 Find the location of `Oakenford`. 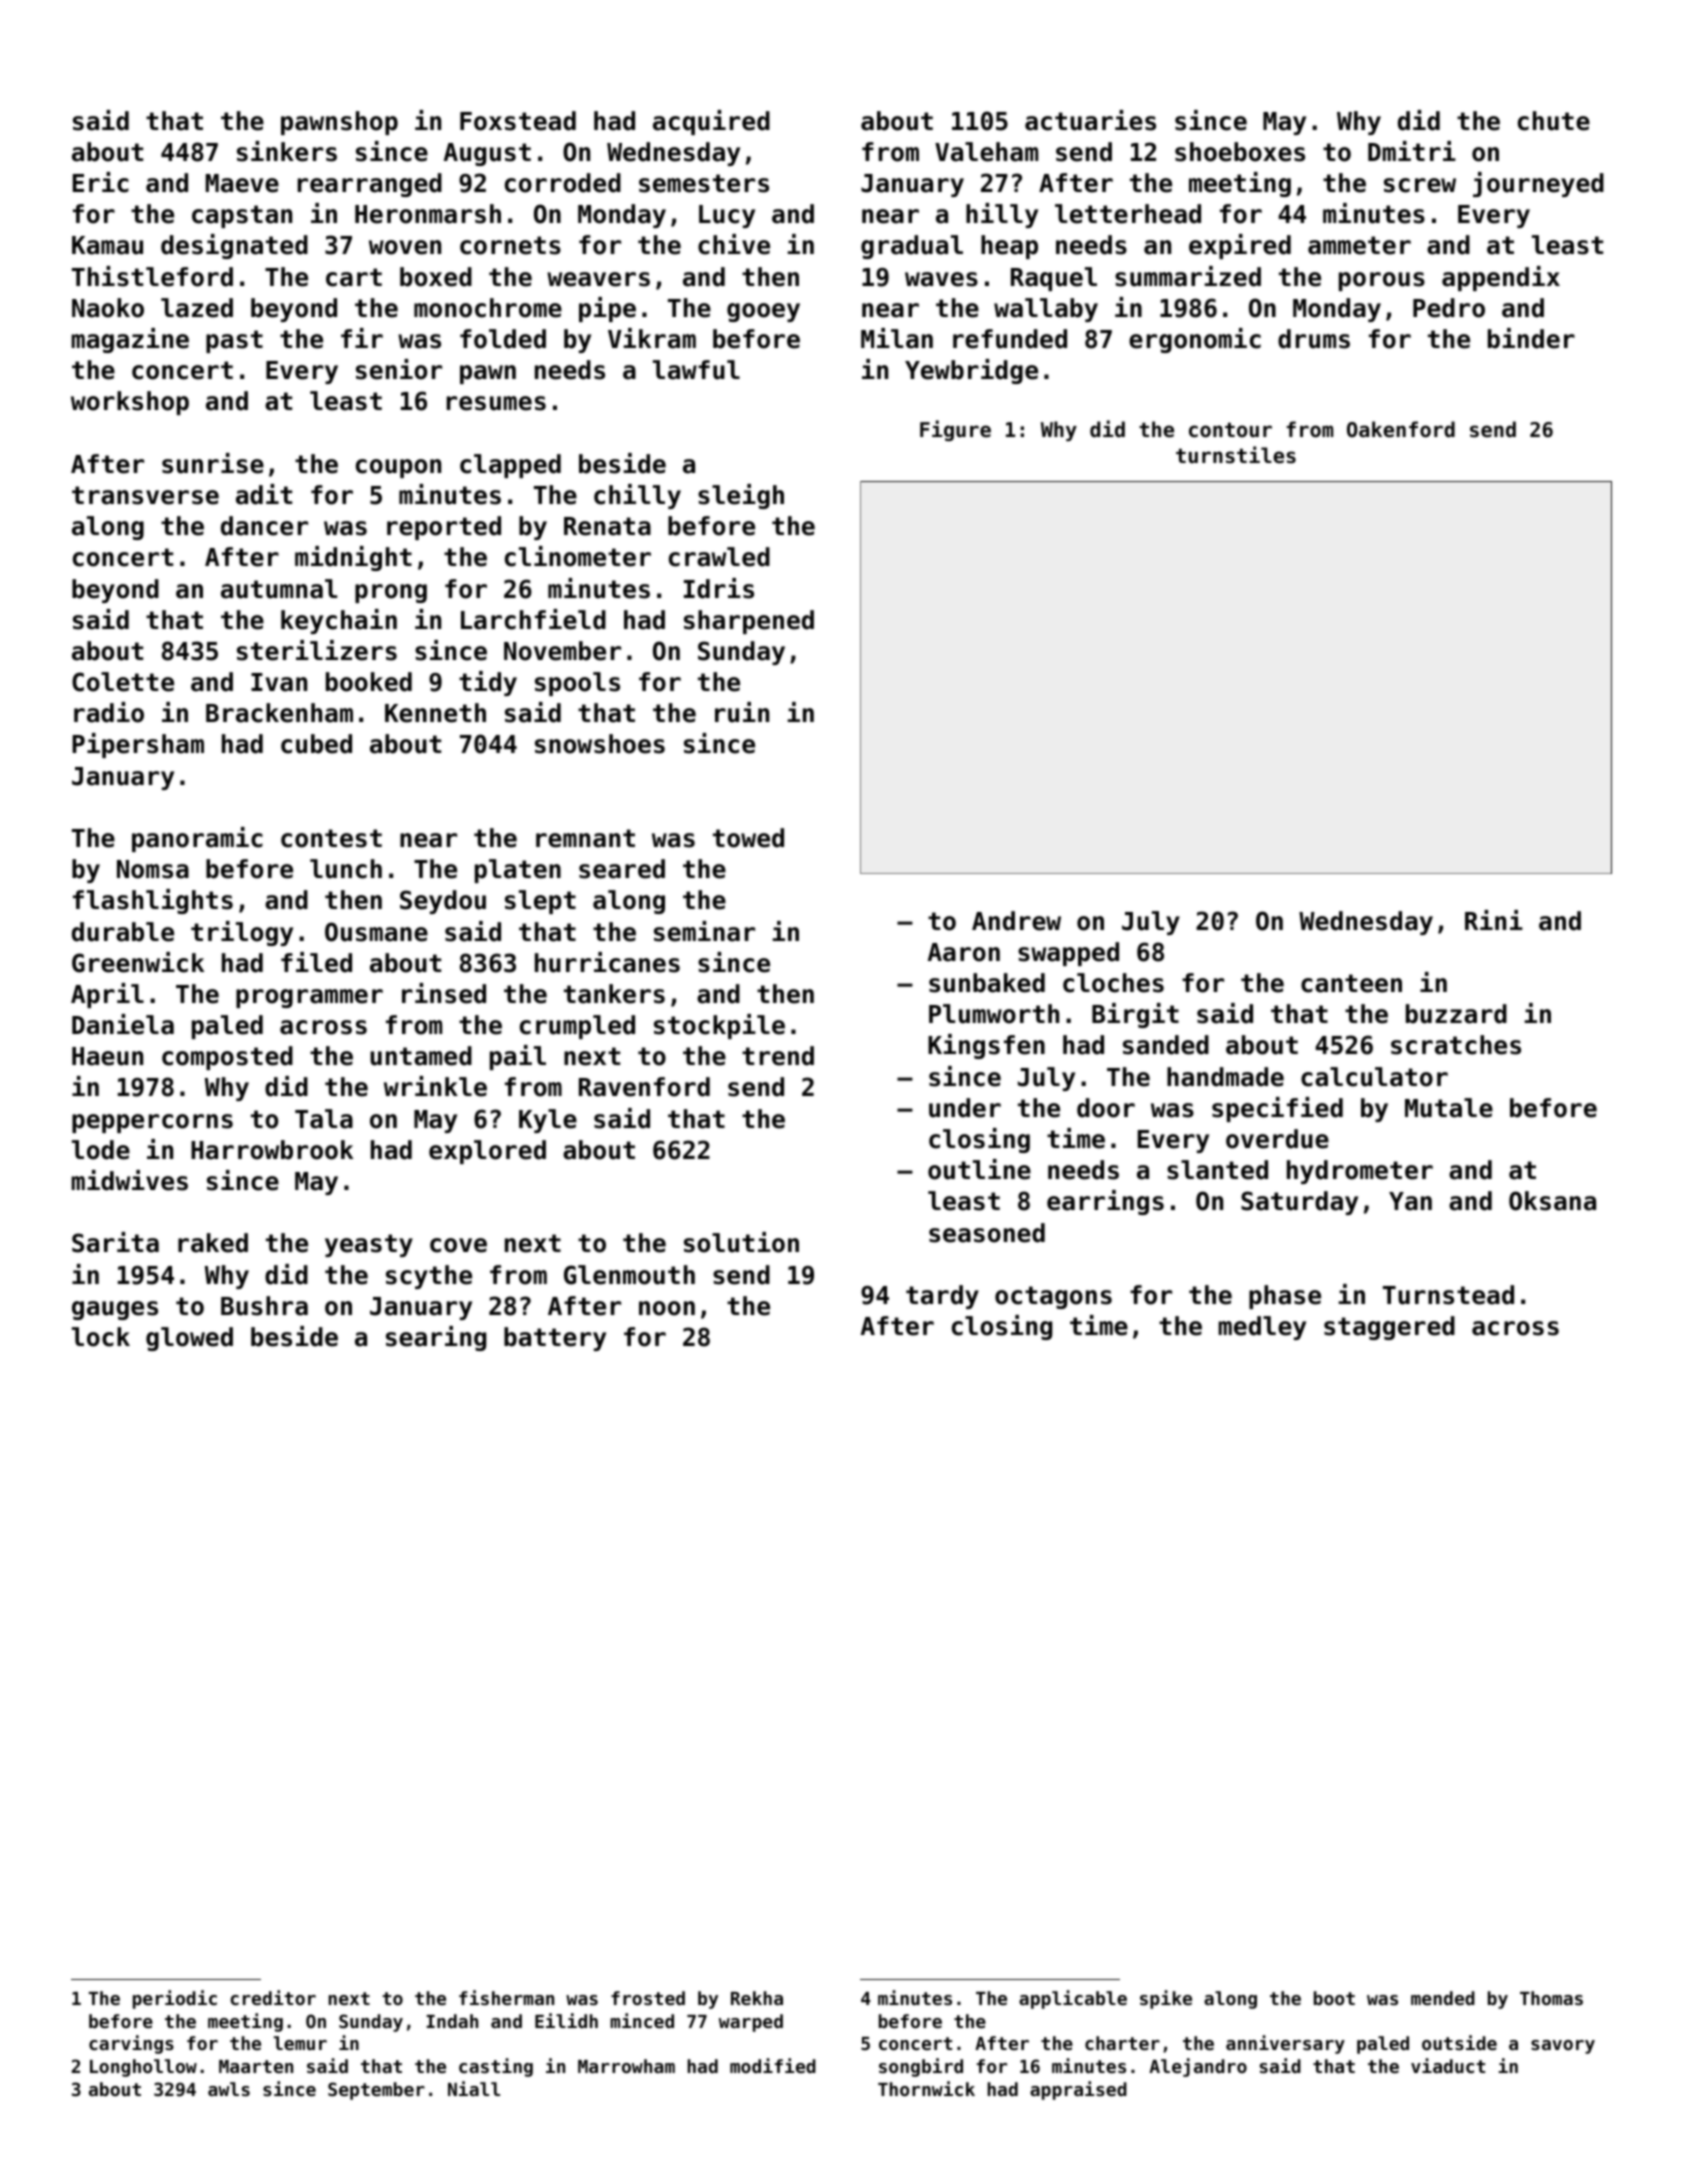

Oakenford is located at coordinates (1401, 429).
